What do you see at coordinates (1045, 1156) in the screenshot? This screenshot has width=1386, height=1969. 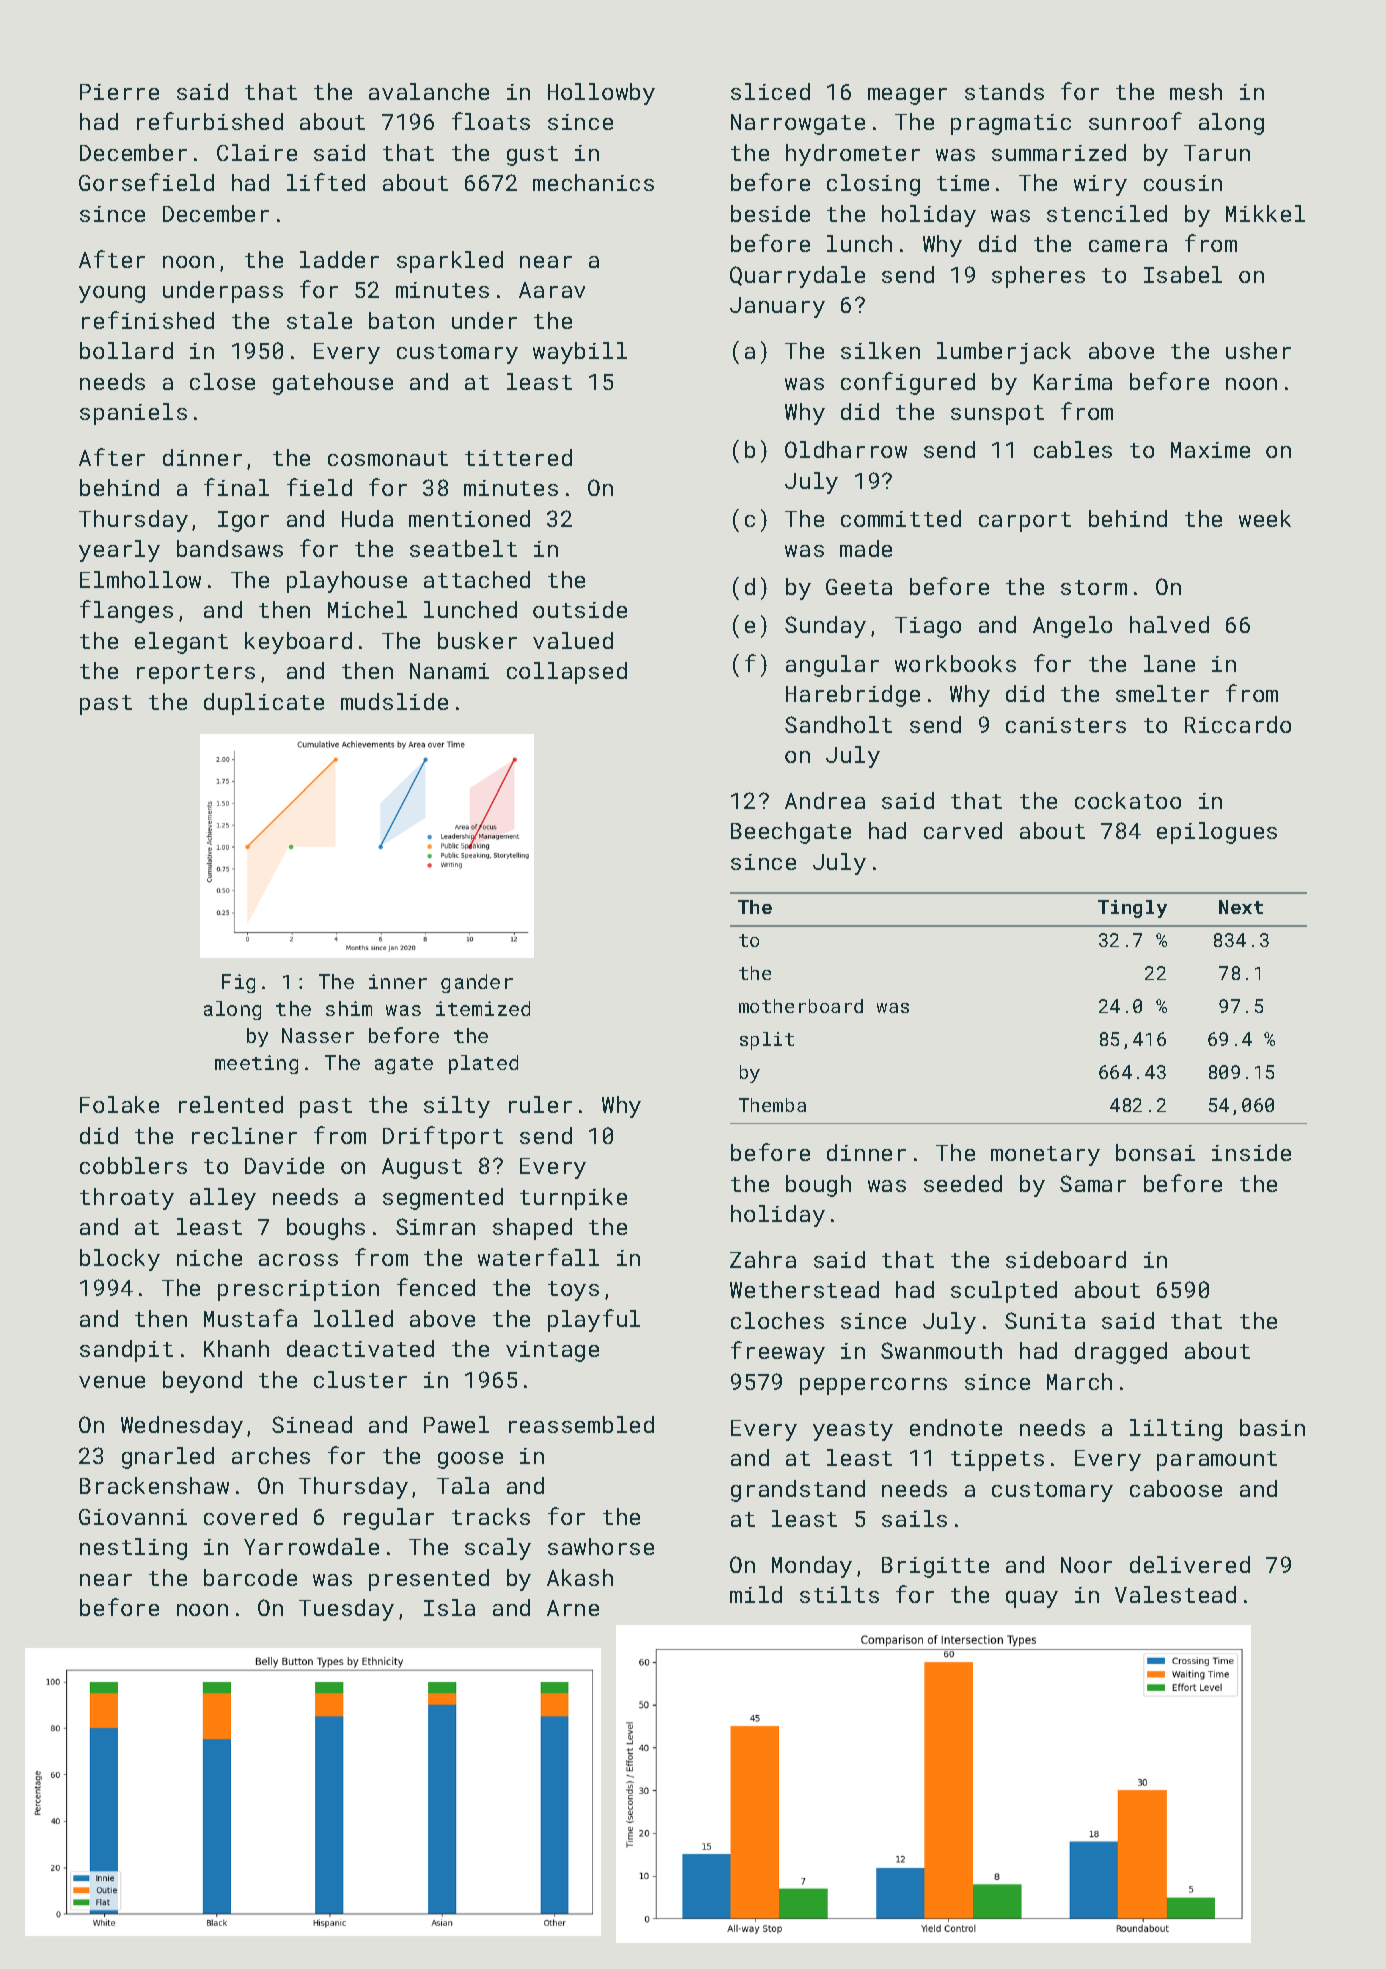 I see `monetary` at bounding box center [1045, 1156].
